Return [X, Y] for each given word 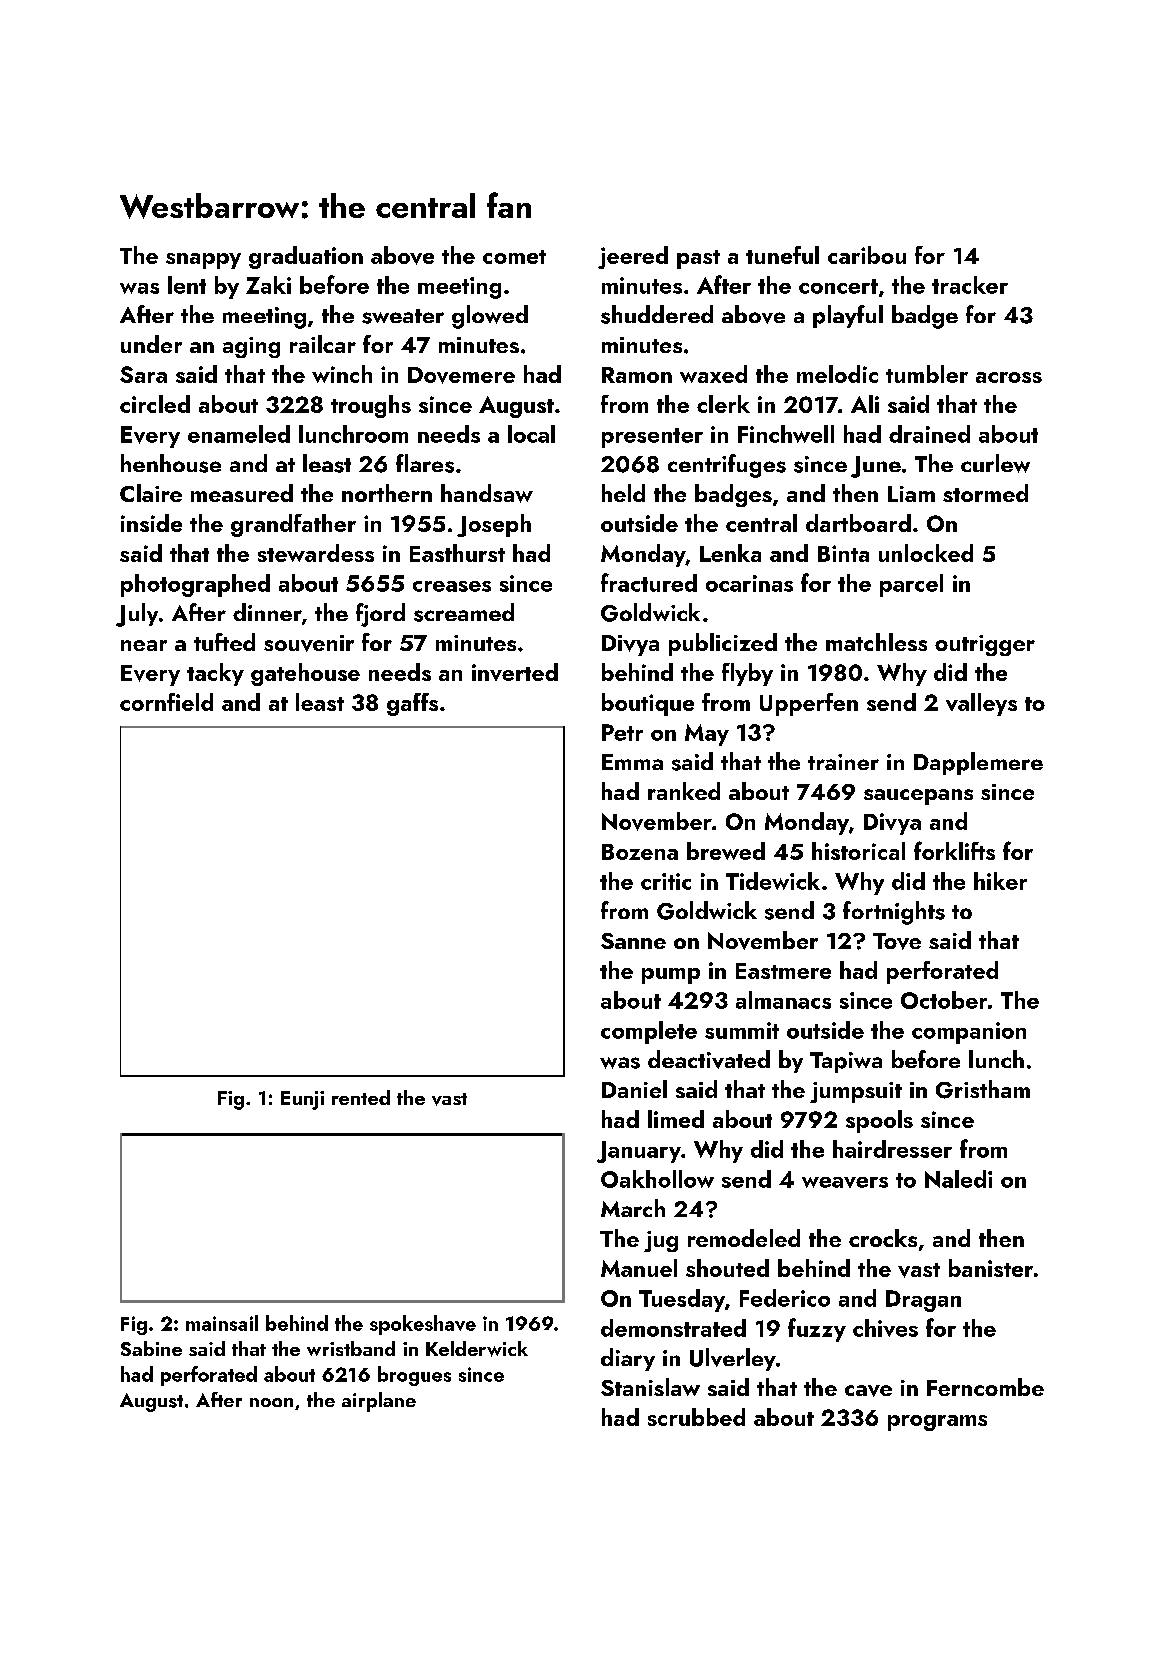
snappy [203, 261]
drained [929, 434]
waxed [713, 374]
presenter [652, 438]
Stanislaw [650, 1387]
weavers [845, 1182]
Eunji [302, 1100]
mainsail [222, 1323]
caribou [867, 255]
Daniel [634, 1089]
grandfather [293, 525]
